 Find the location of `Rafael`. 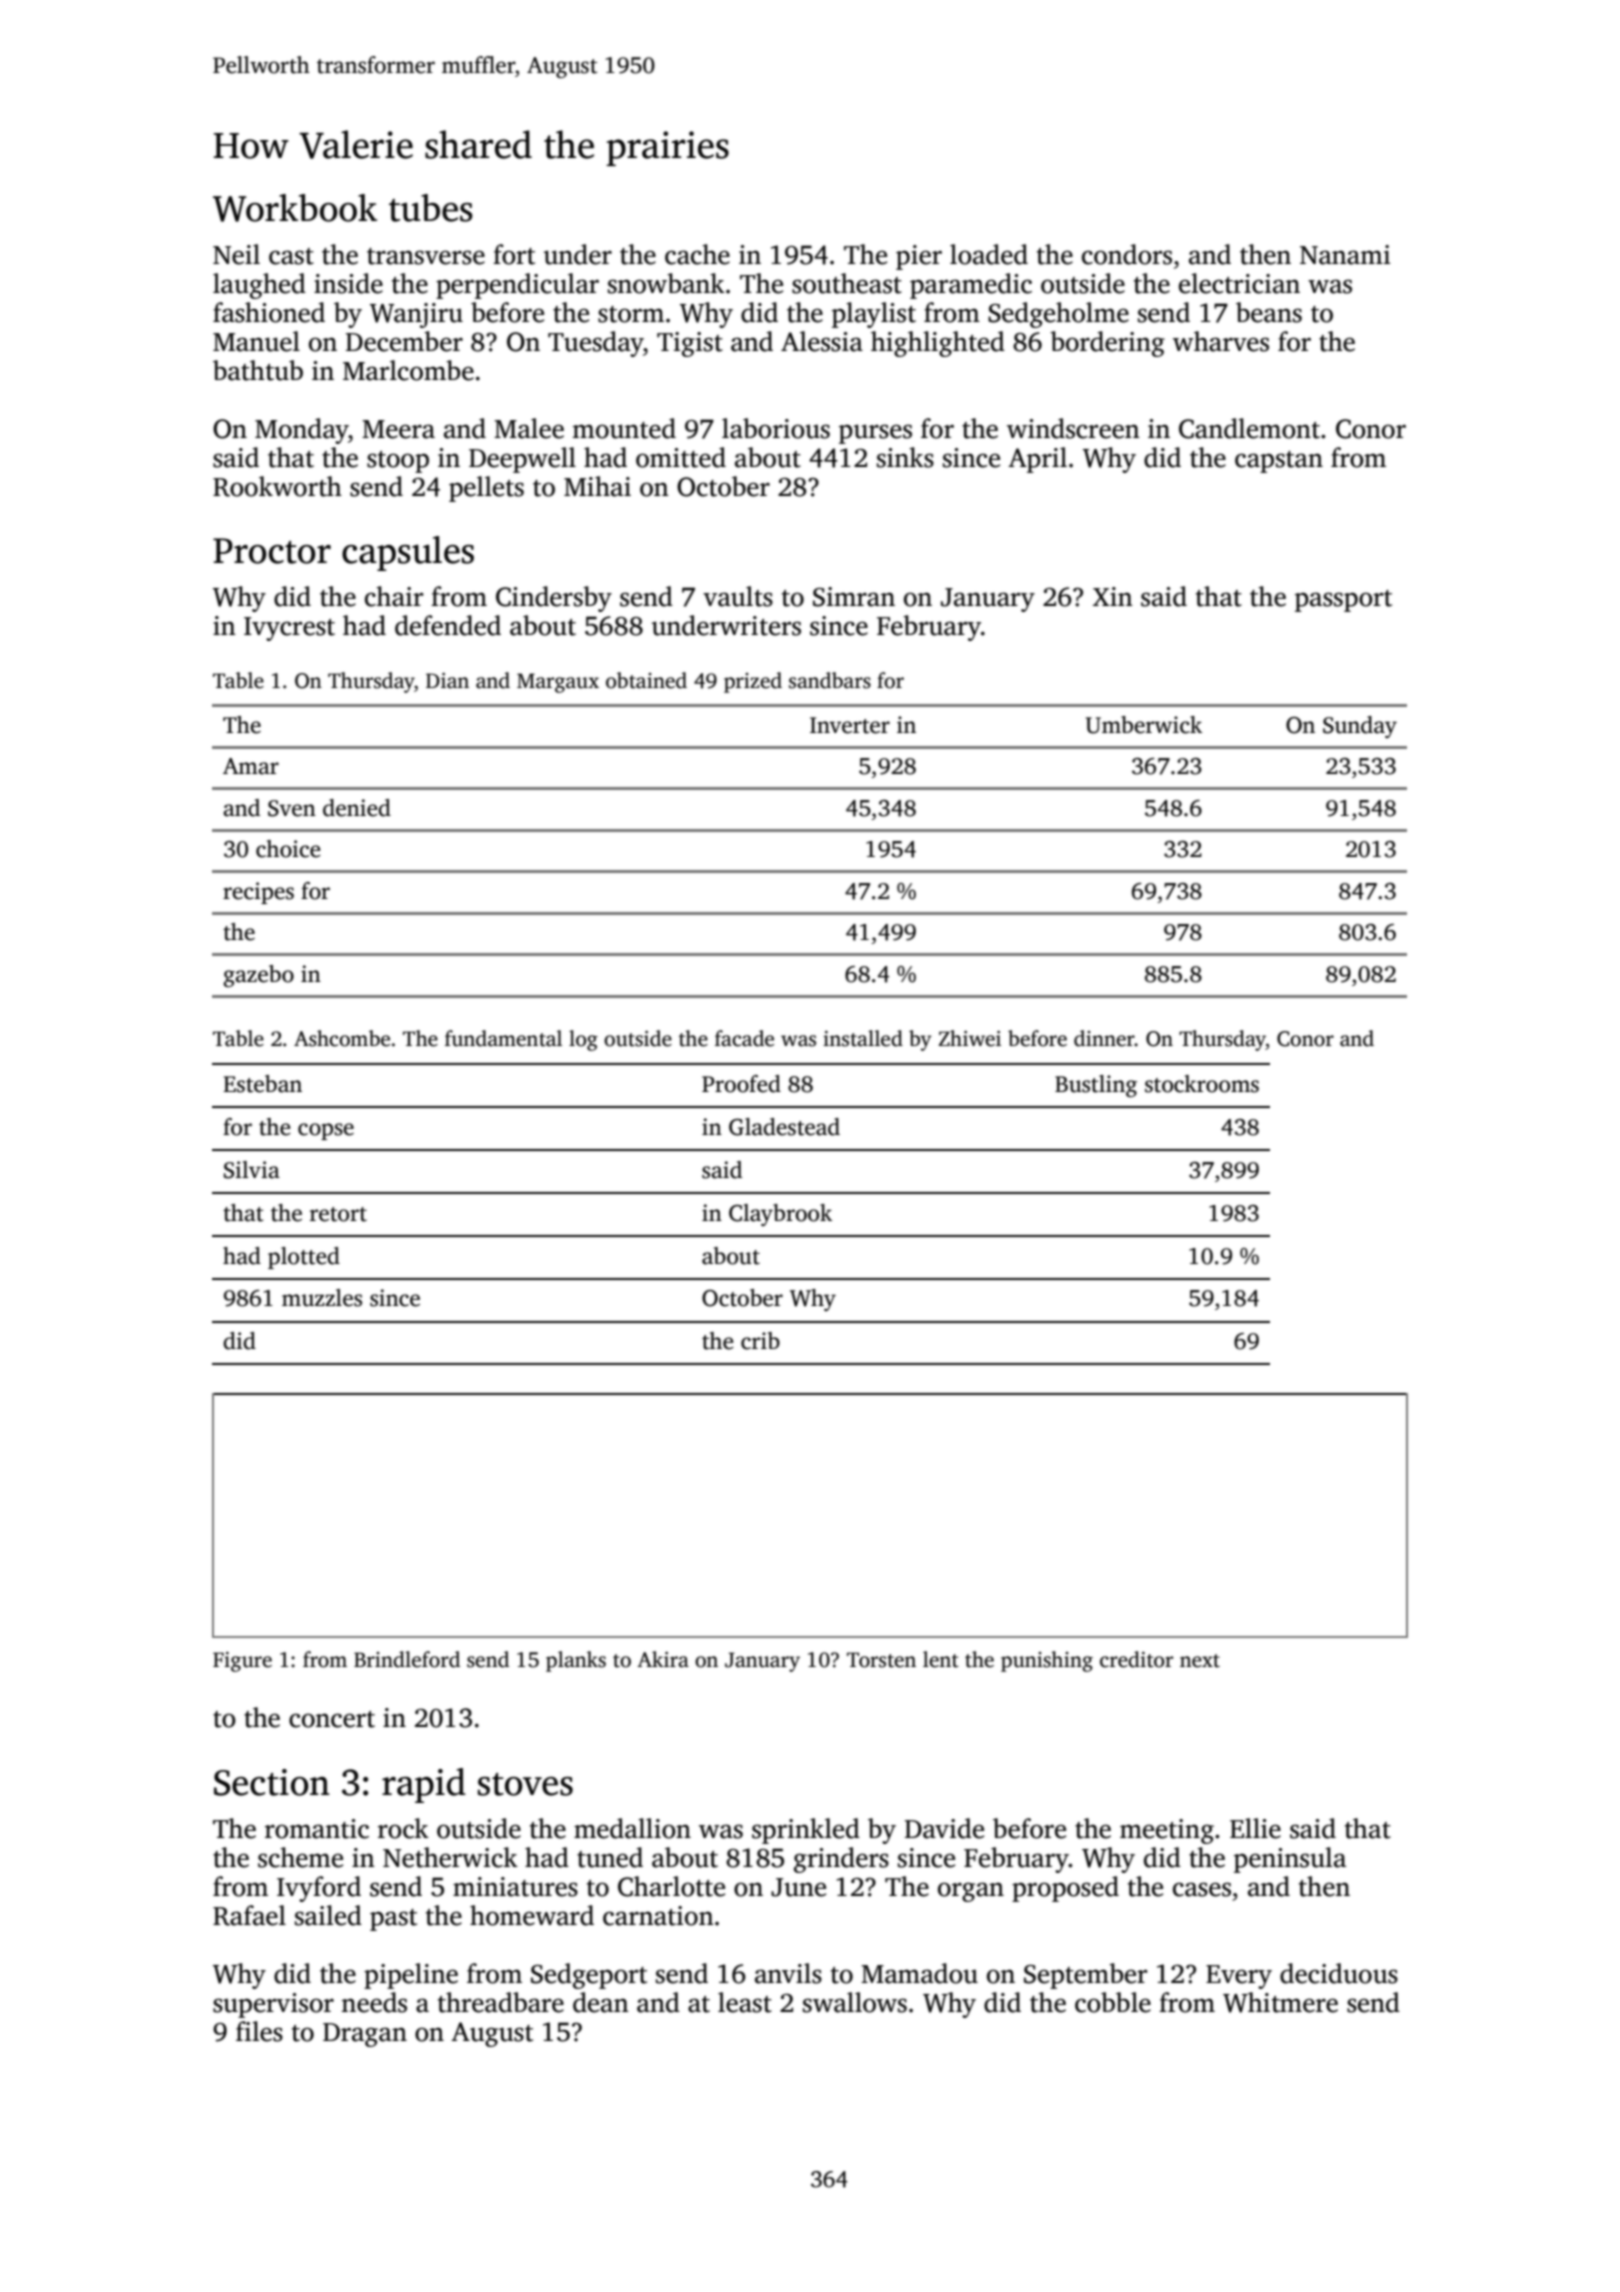

Rafael is located at coordinates (249, 1915).
